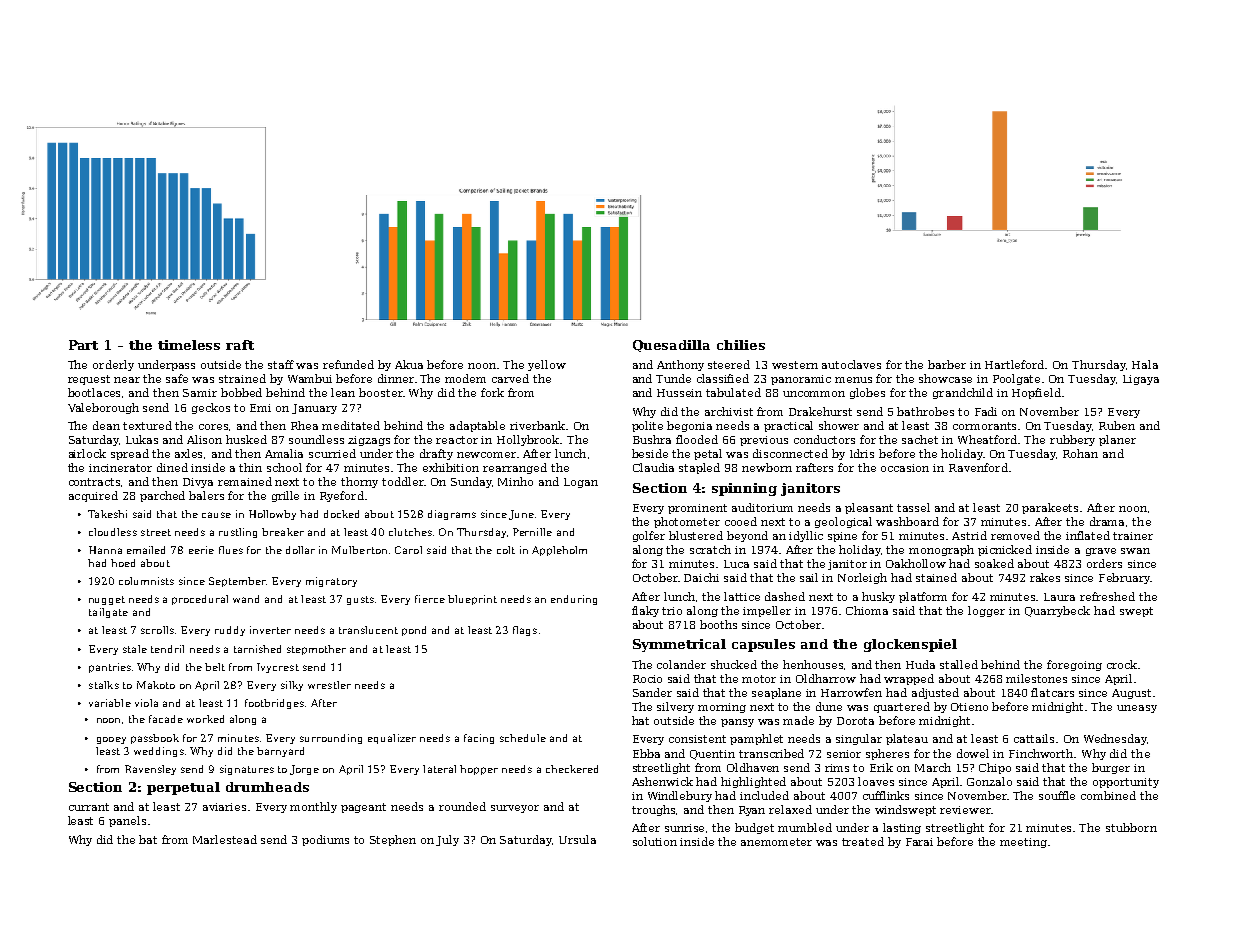 The height and width of the image is (952, 1233). Describe the element at coordinates (1145, 364) in the image. I see `Hala` at that location.
